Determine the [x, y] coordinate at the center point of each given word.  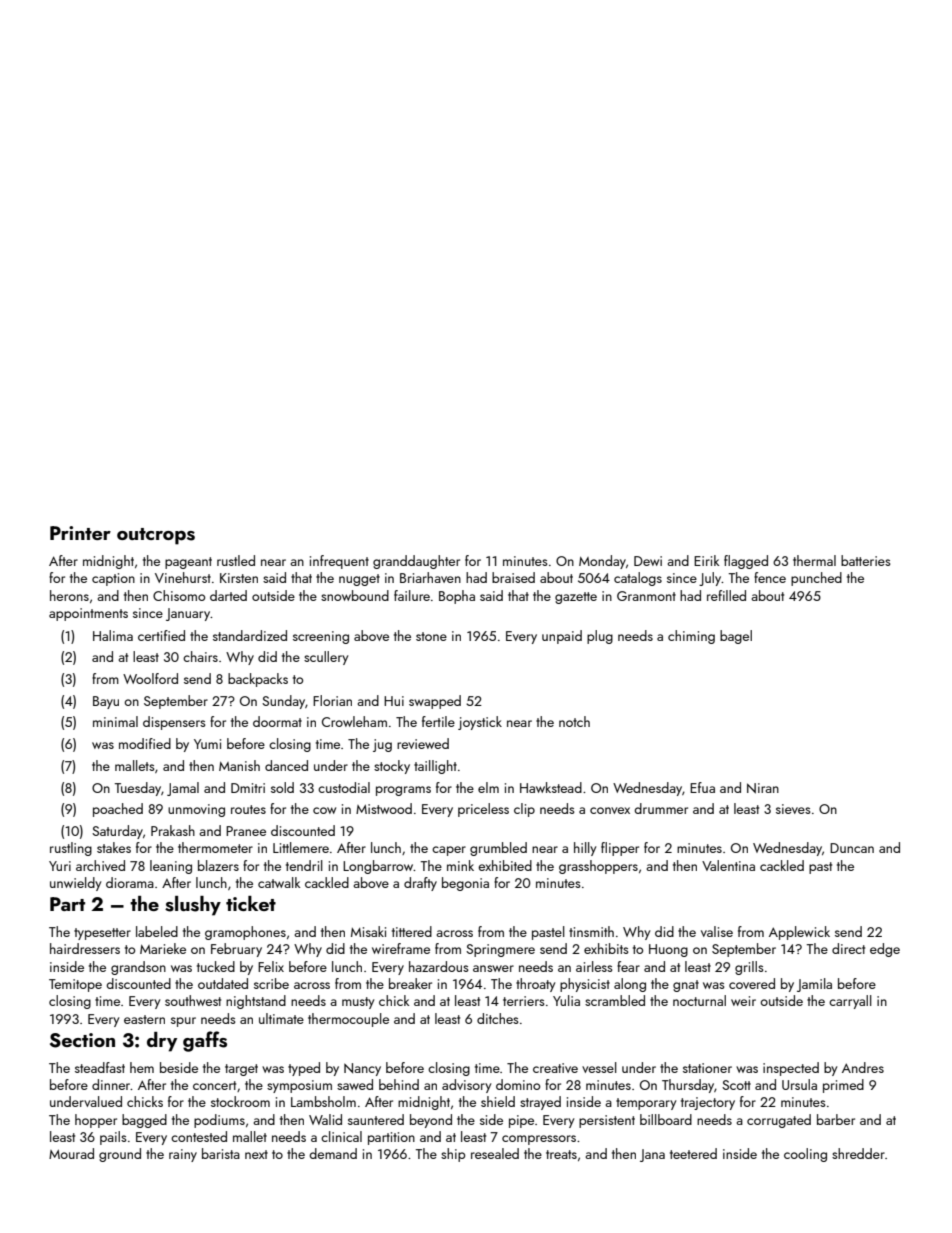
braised [513, 577]
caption [113, 579]
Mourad [71, 1153]
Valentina [728, 865]
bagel [736, 637]
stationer [707, 1068]
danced [286, 765]
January [188, 614]
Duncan [852, 848]
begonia [465, 884]
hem [142, 1067]
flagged [746, 562]
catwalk [279, 882]
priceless [483, 810]
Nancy [362, 1069]
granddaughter [416, 562]
